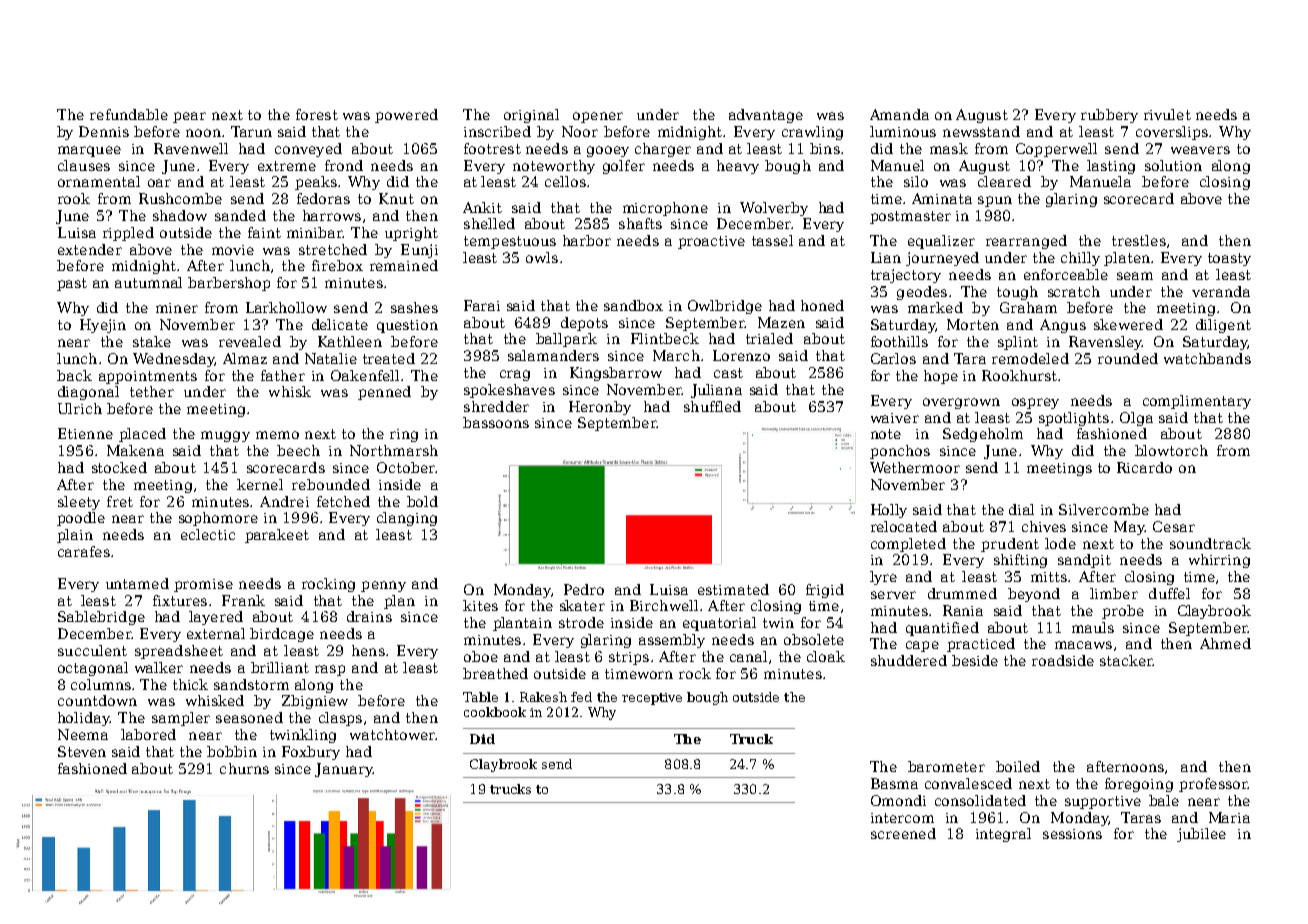 This image has height=924, width=1308. What do you see at coordinates (531, 116) in the image?
I see `original` at bounding box center [531, 116].
